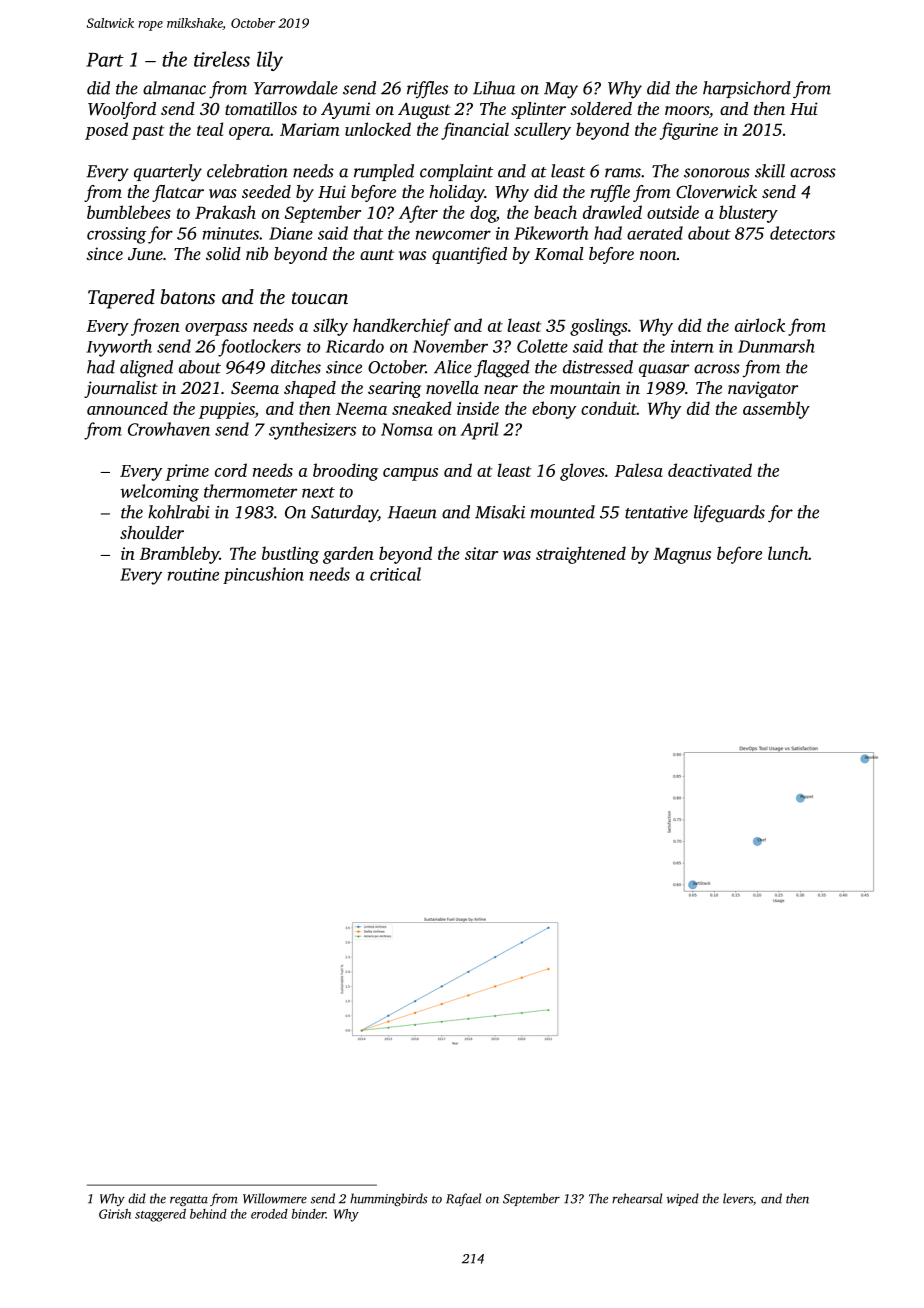 The width and height of the screenshot is (924, 1308). Describe the element at coordinates (168, 173) in the screenshot. I see `quarterly` at that location.
